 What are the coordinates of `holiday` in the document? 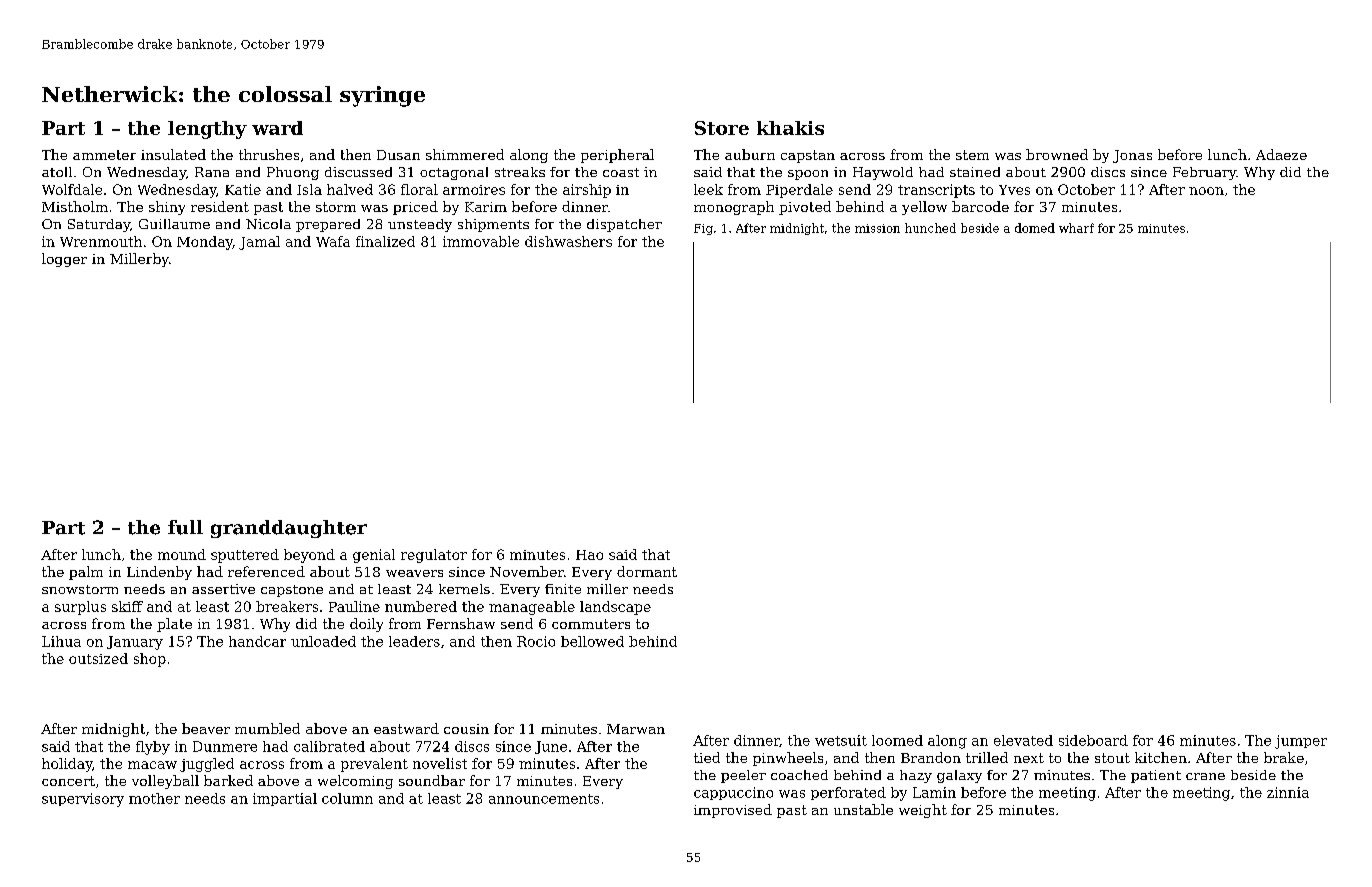 It's located at (67, 765).
